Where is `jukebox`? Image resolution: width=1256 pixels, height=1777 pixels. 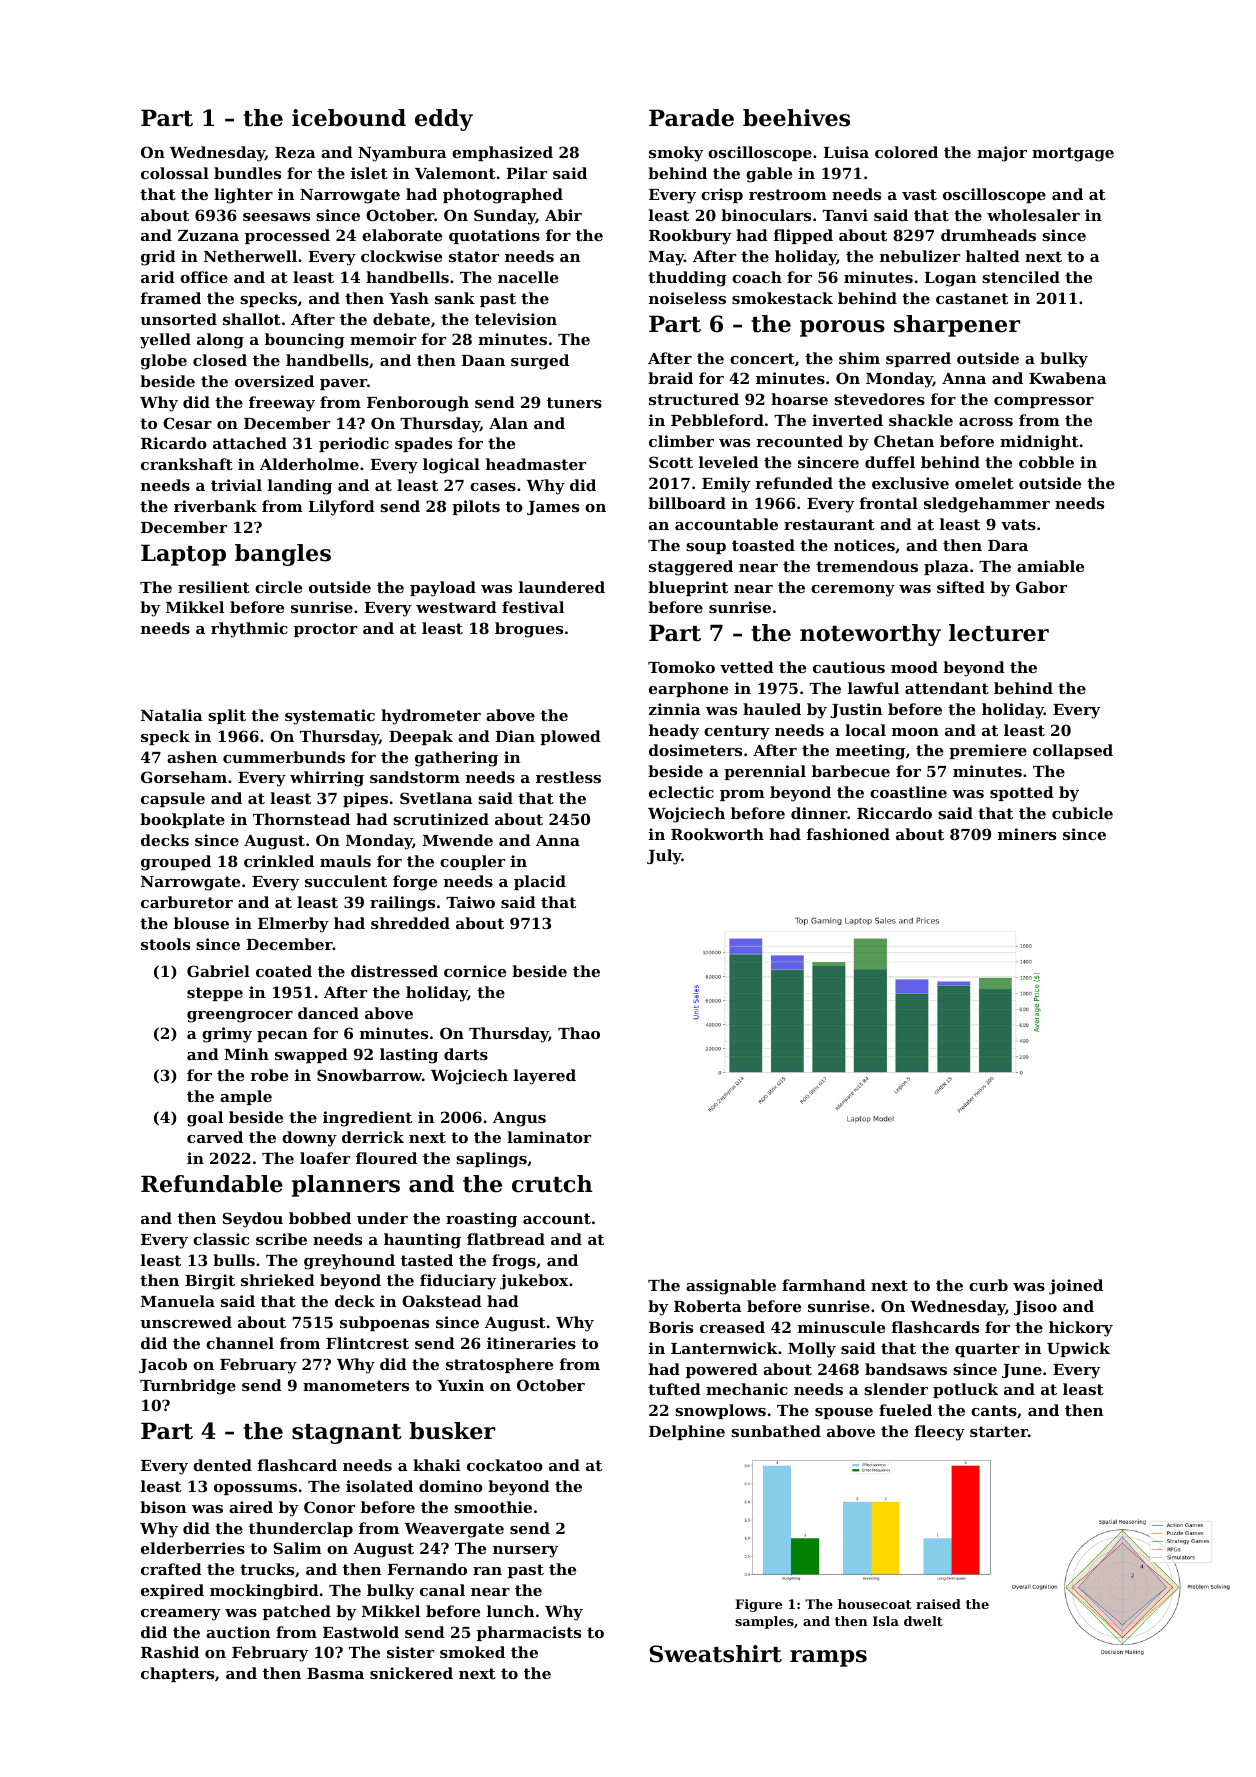
jukebox is located at coordinates (534, 1282).
